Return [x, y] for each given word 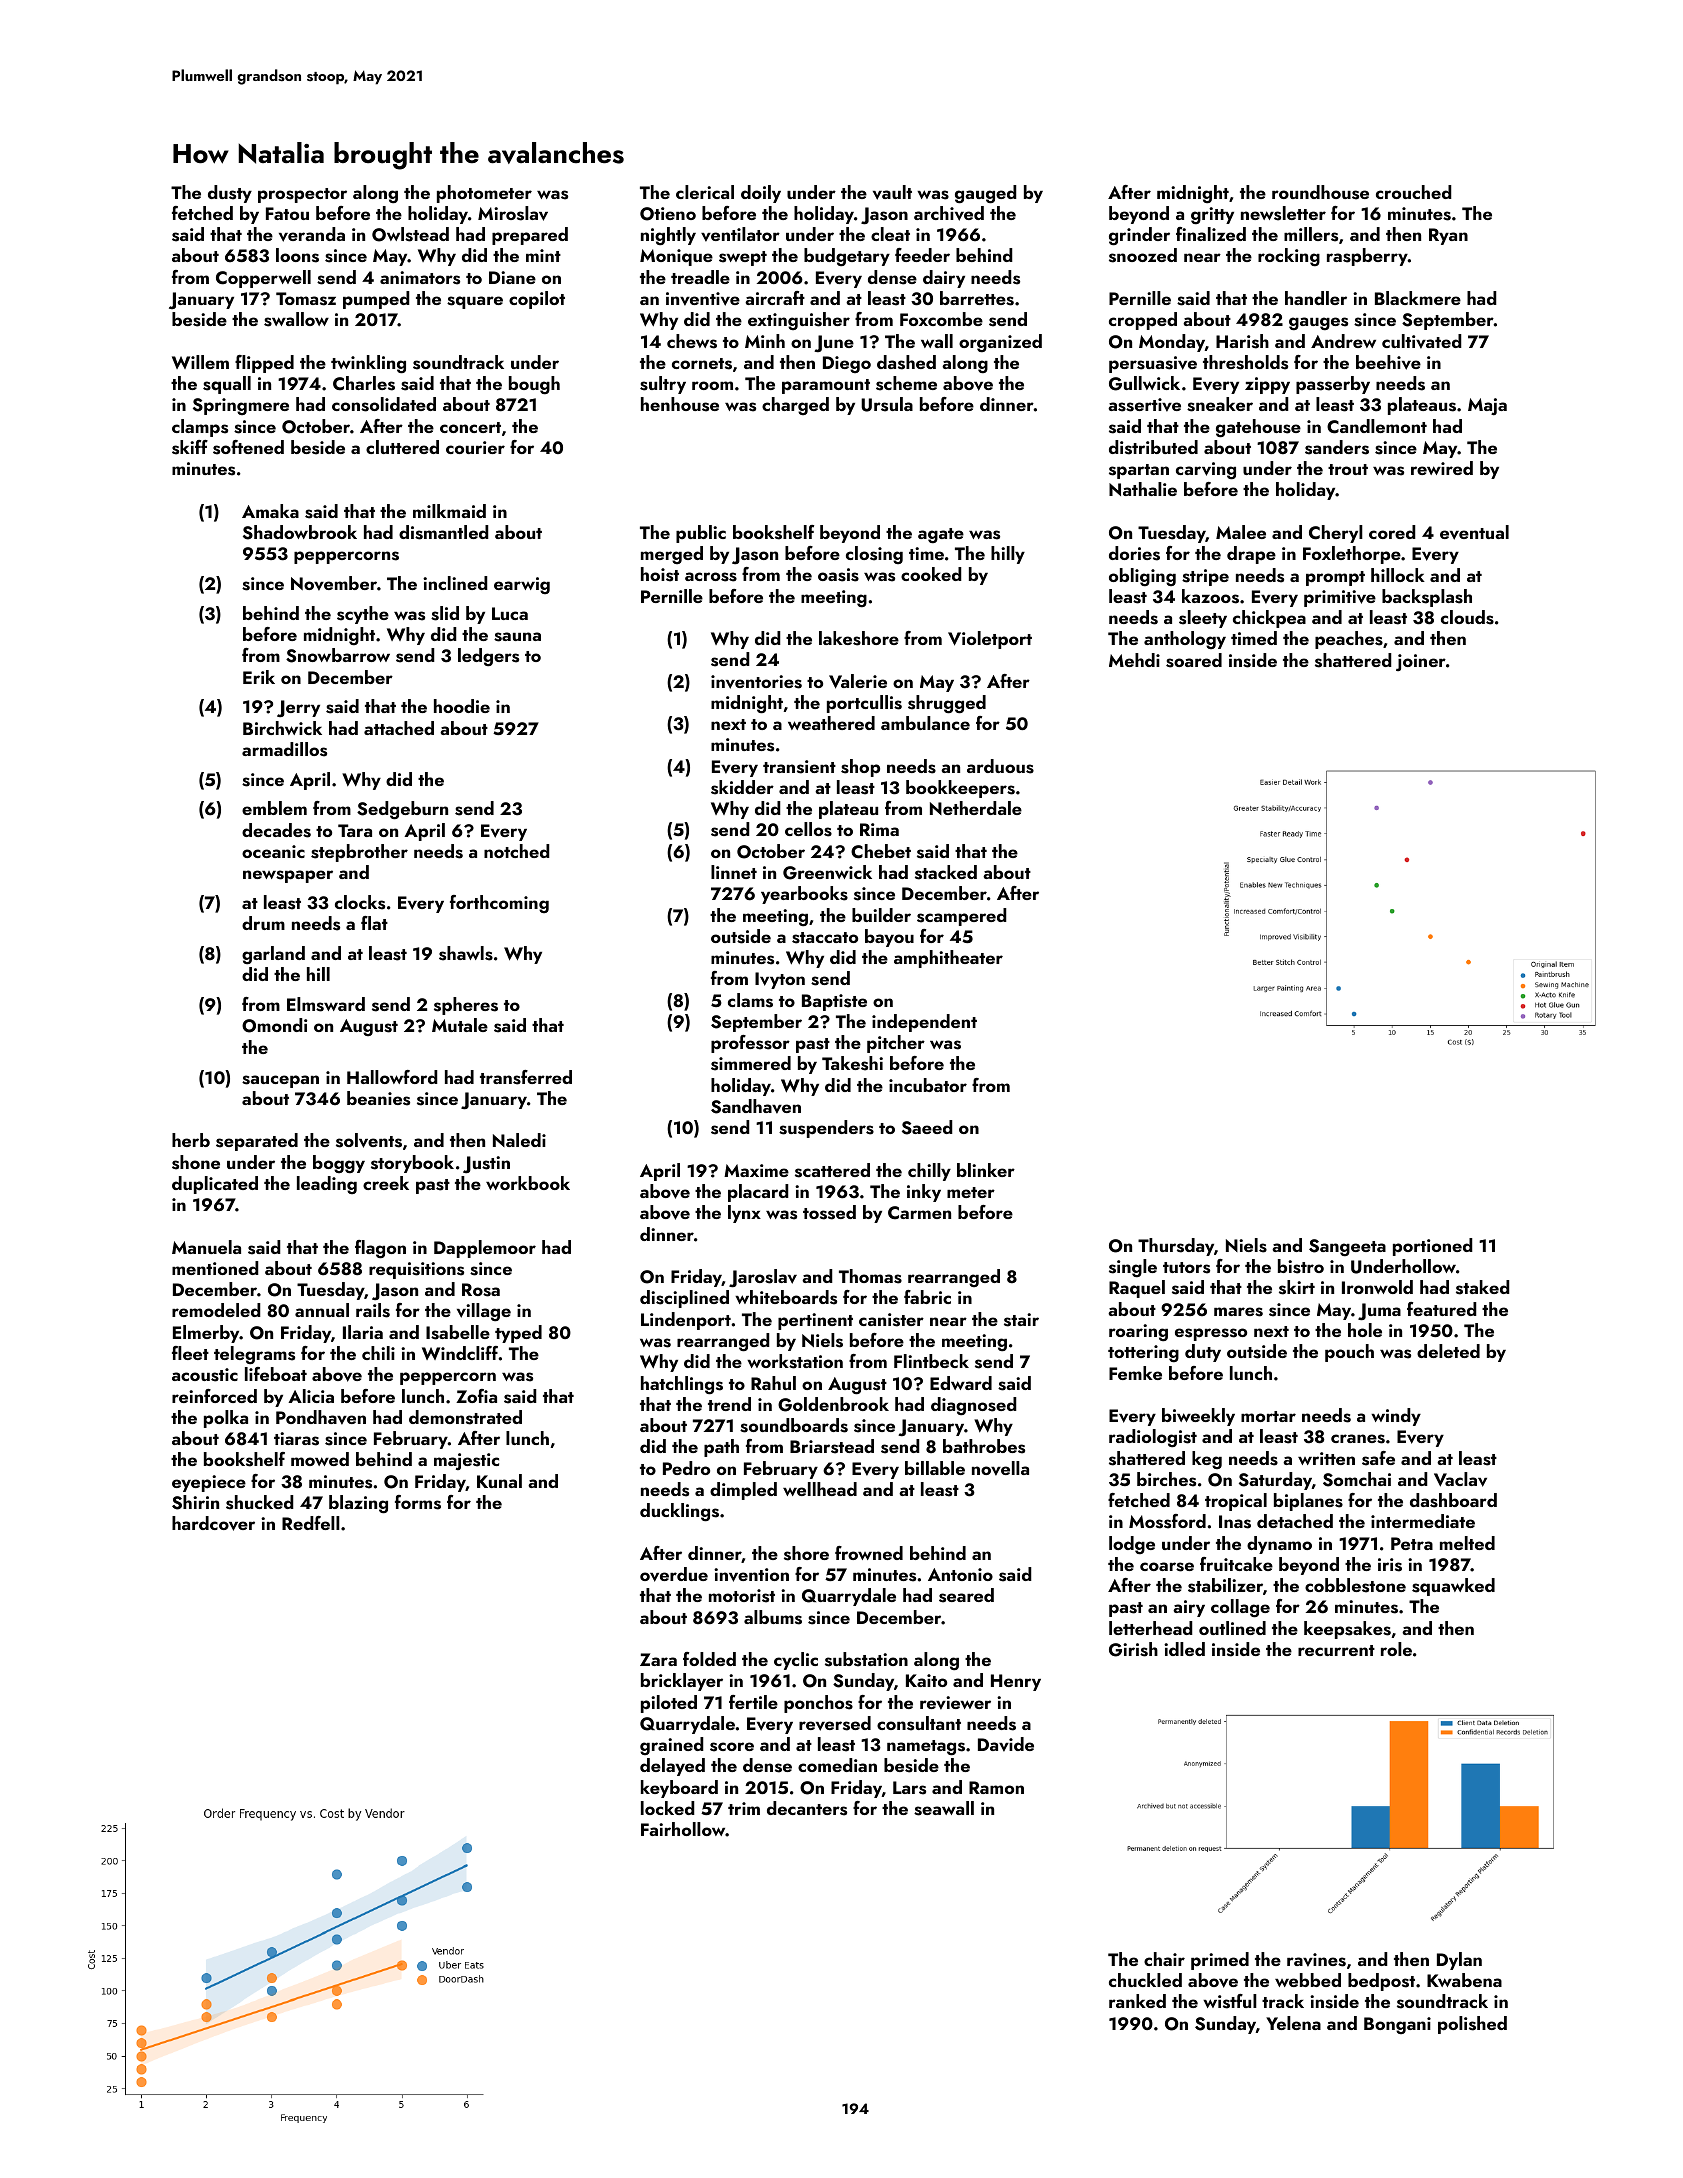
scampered [962, 917]
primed [1220, 1961]
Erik [259, 677]
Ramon [996, 1787]
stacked [946, 872]
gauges [1318, 324]
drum [263, 923]
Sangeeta [1347, 1248]
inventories [756, 682]
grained [672, 1746]
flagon [380, 1249]
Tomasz [306, 299]
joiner [1421, 662]
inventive [703, 299]
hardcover [213, 1523]
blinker [986, 1170]
